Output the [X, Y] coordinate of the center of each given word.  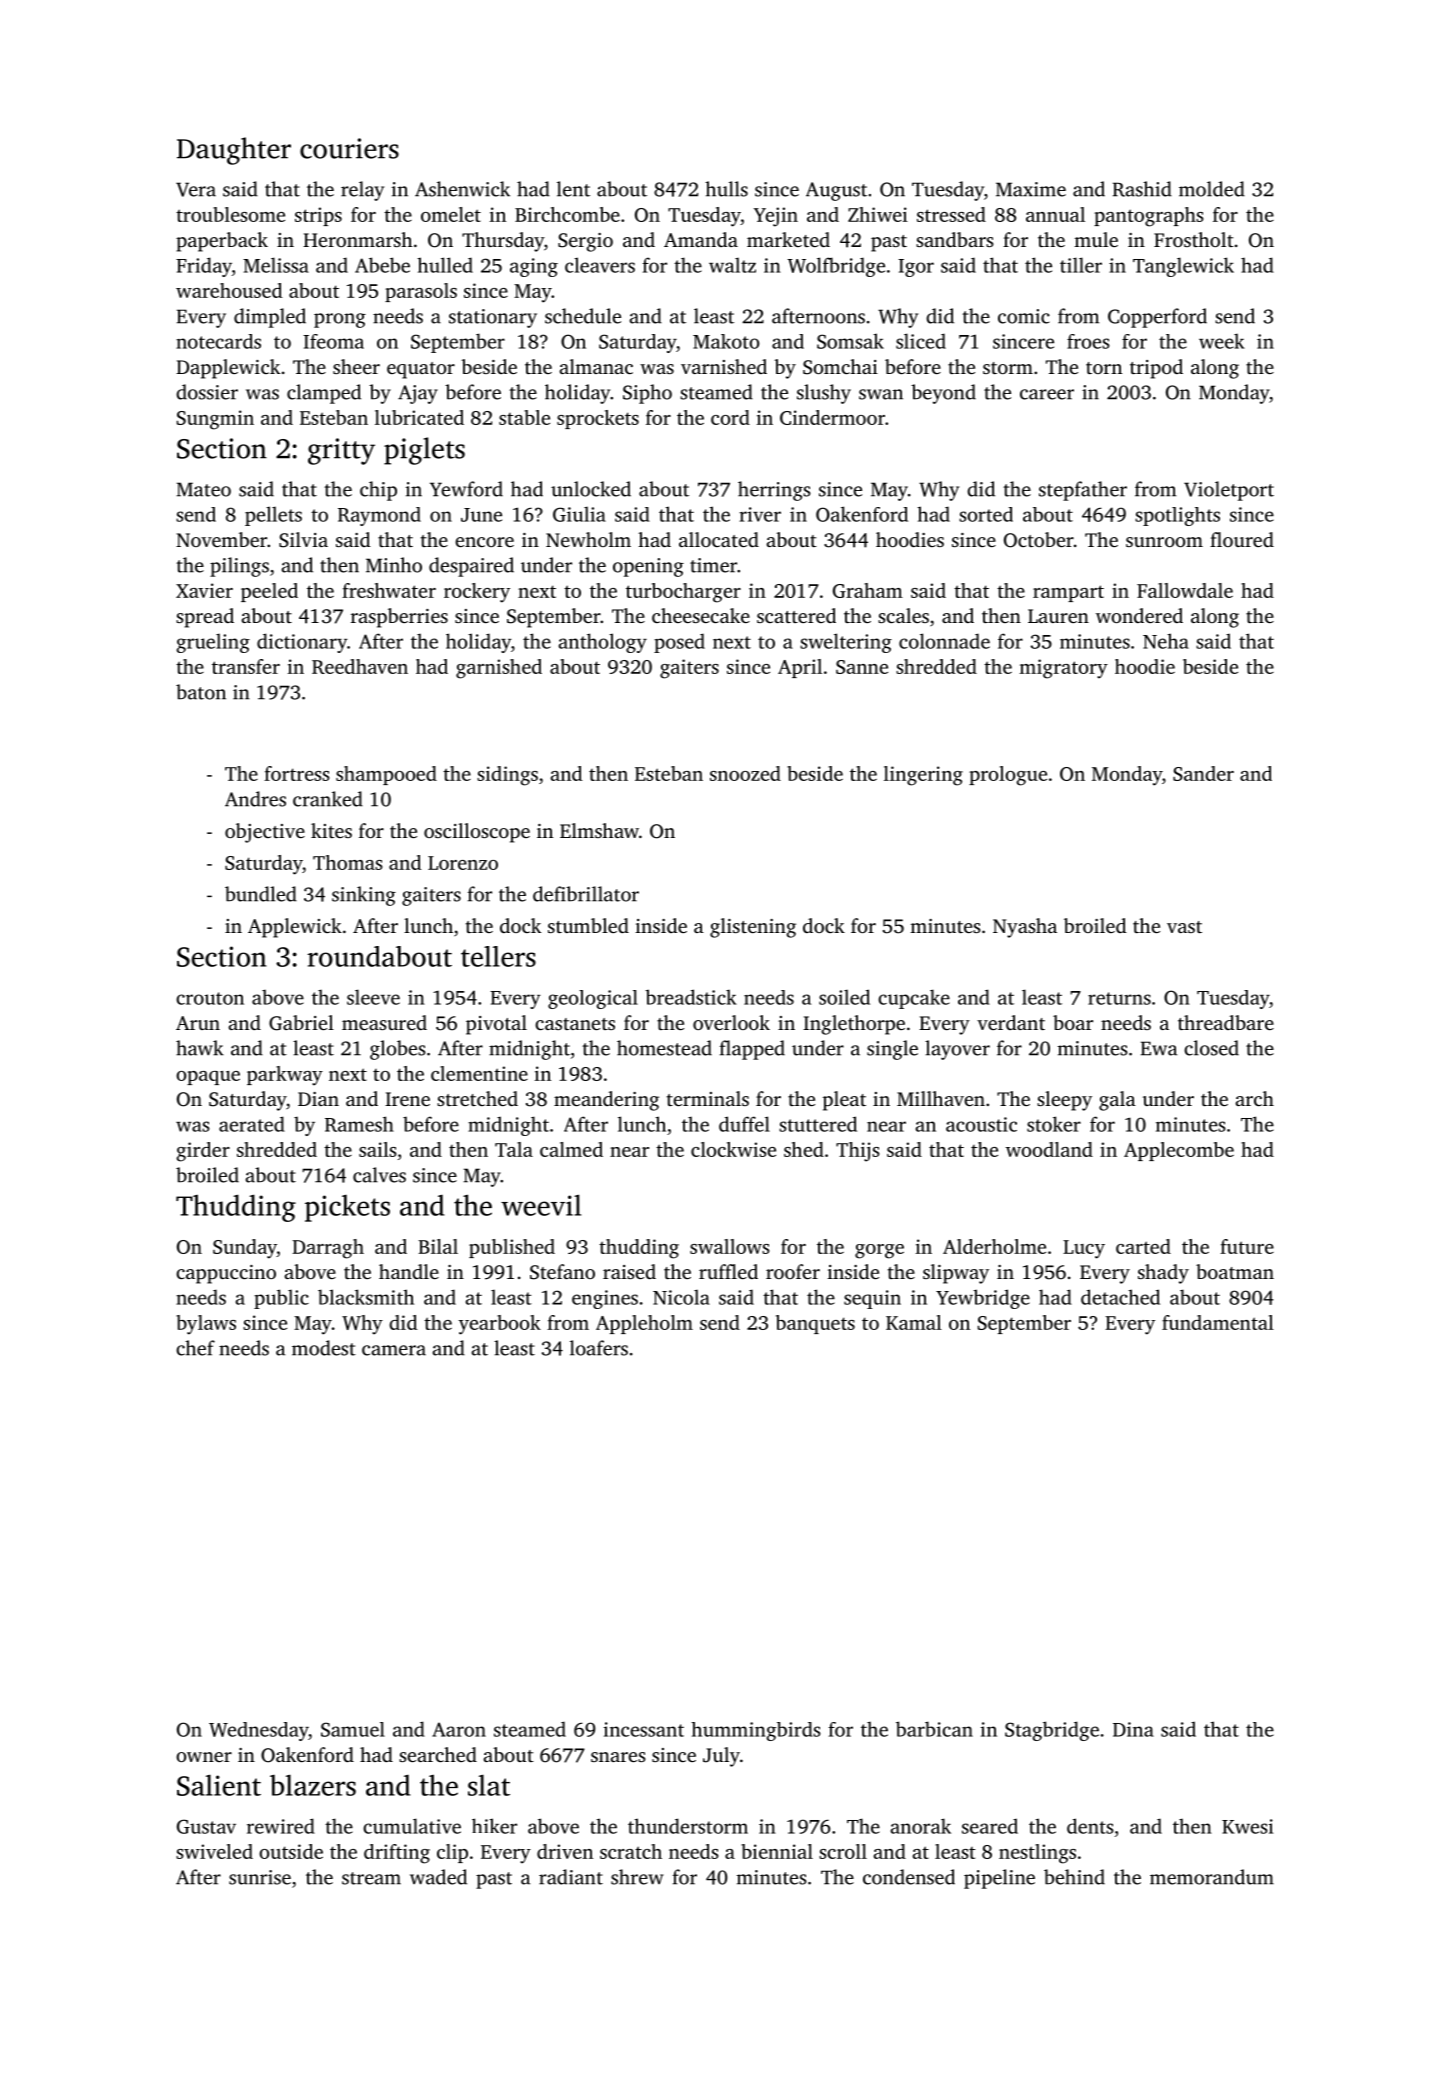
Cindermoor [832, 417]
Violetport [1229, 491]
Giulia [579, 514]
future [1247, 1246]
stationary [493, 318]
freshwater [389, 590]
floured [1242, 539]
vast [1184, 927]
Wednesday [259, 1731]
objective [265, 833]
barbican [934, 1729]
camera [394, 1350]
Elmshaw [599, 830]
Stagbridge [1052, 1731]
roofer [793, 1271]
